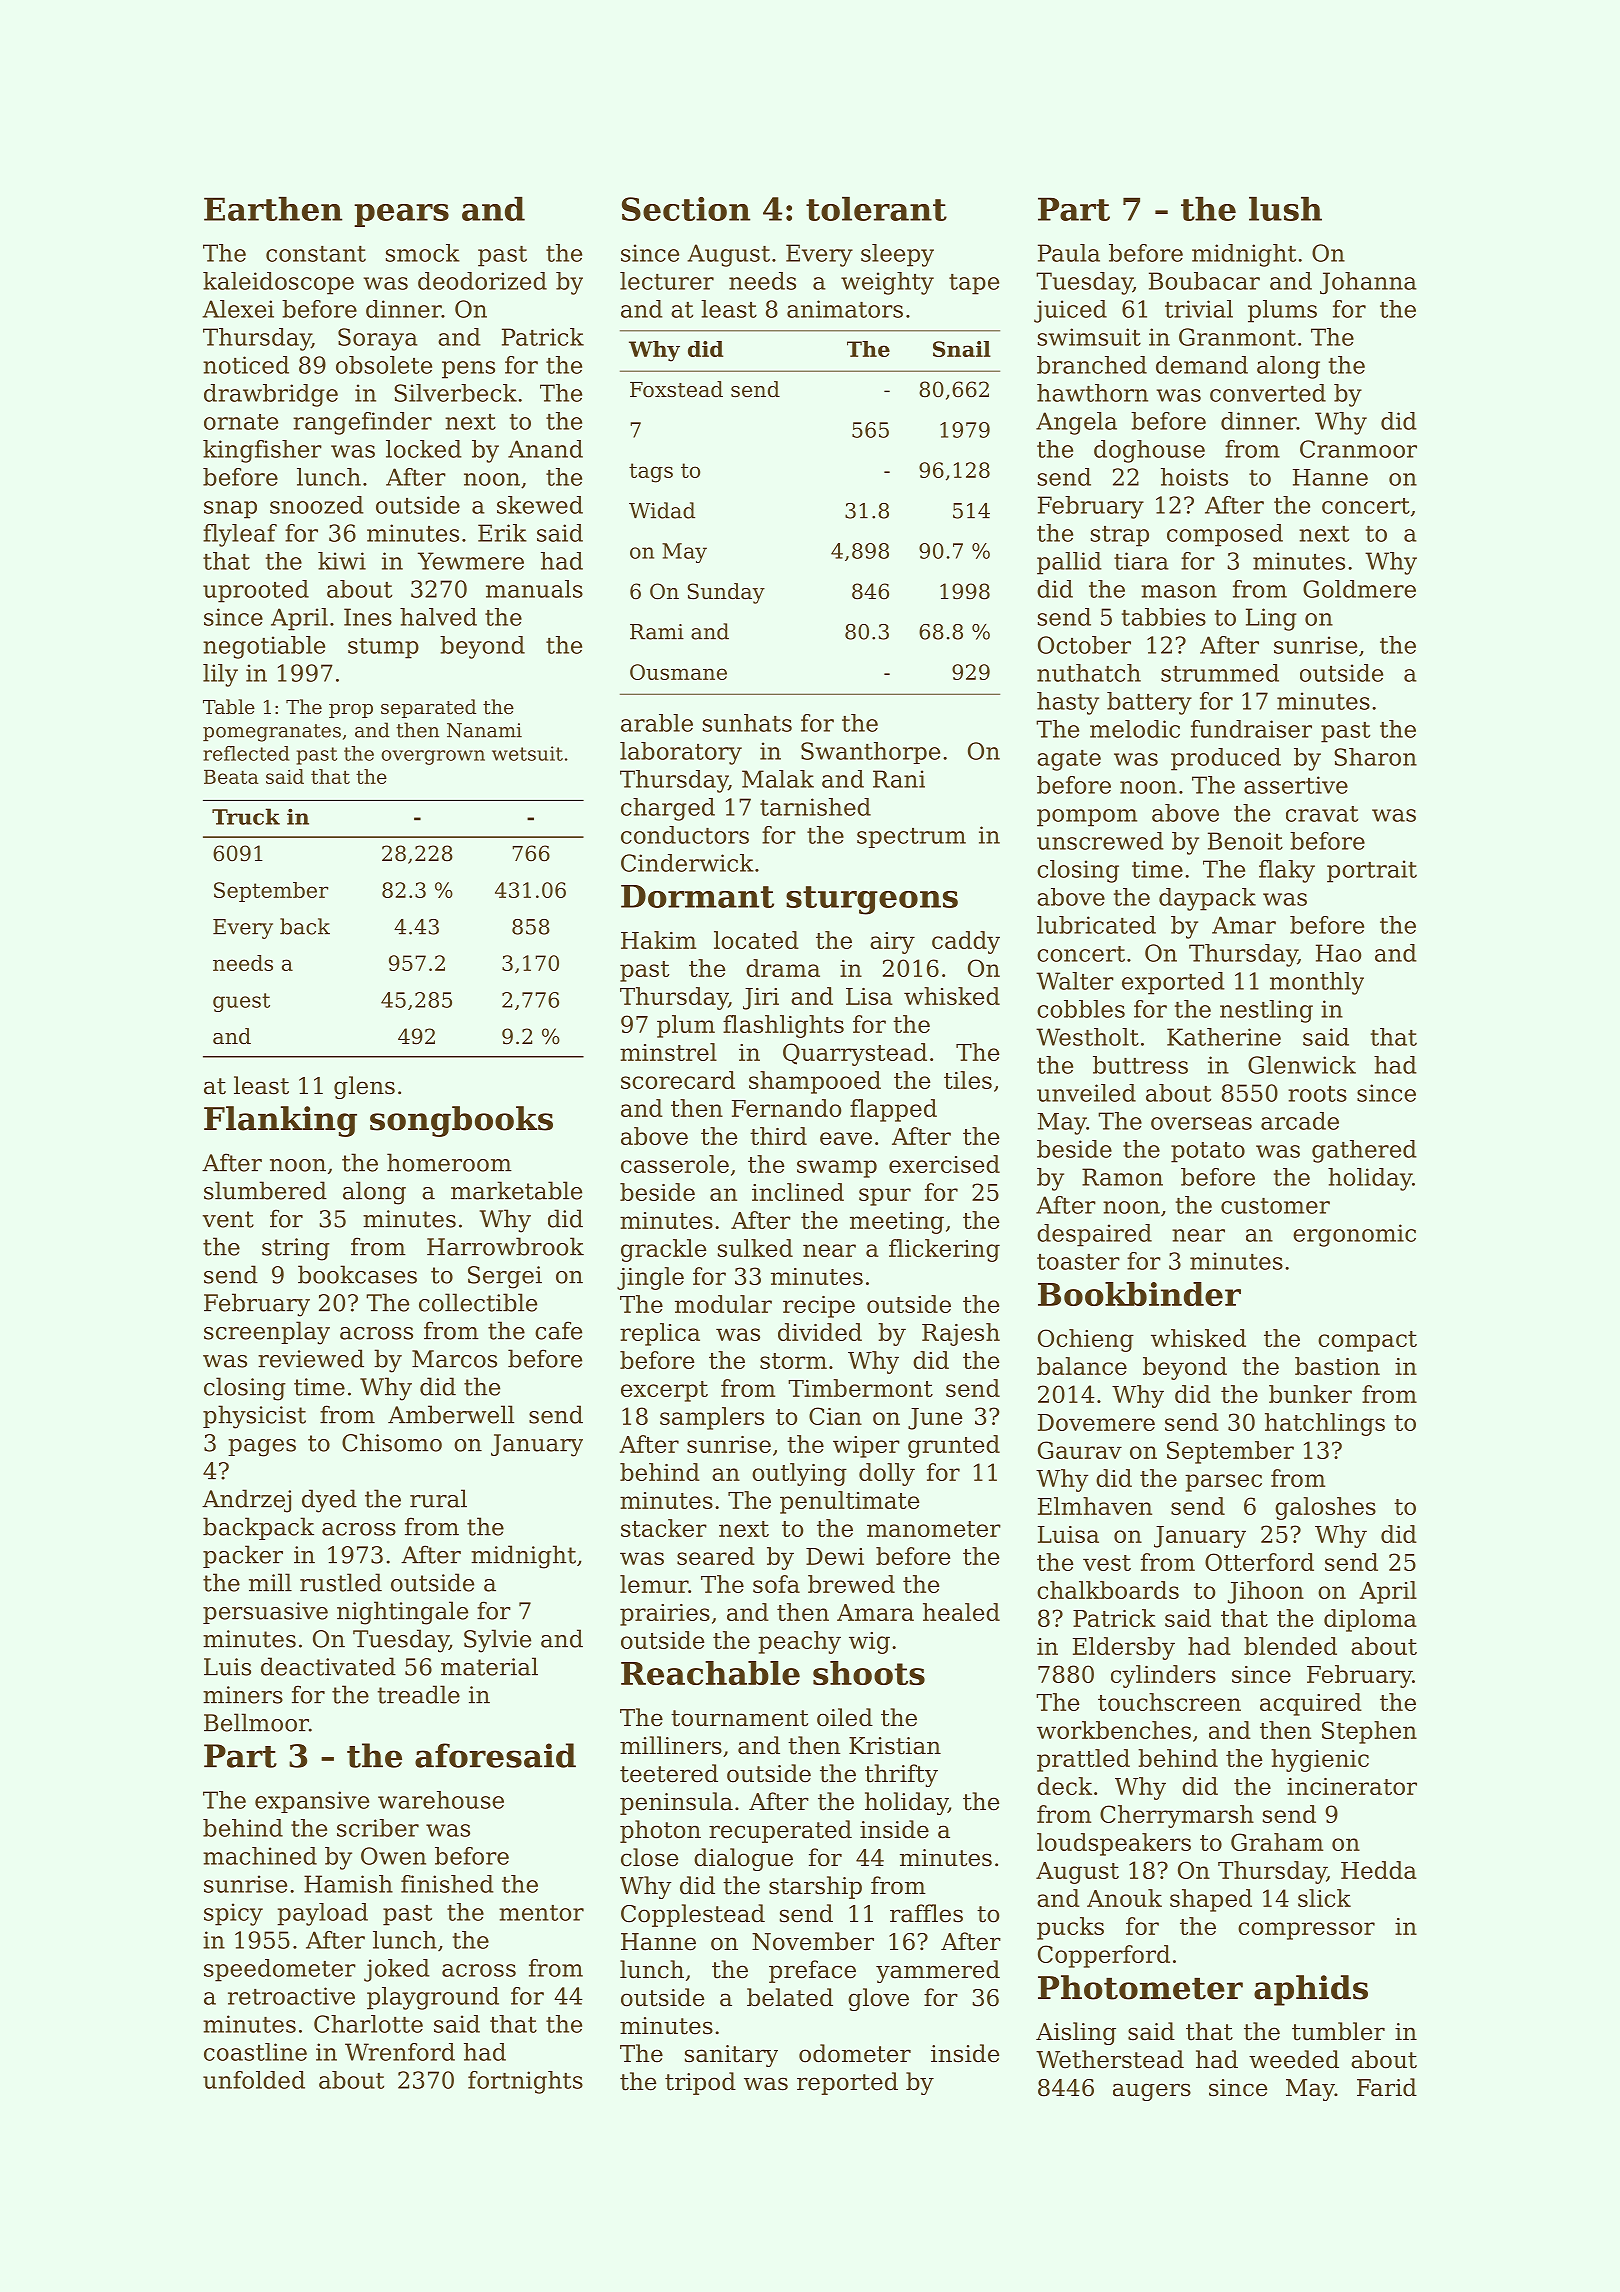 The height and width of the page is (2292, 1620). What do you see at coordinates (676, 389) in the page?
I see `Foxstead` at bounding box center [676, 389].
